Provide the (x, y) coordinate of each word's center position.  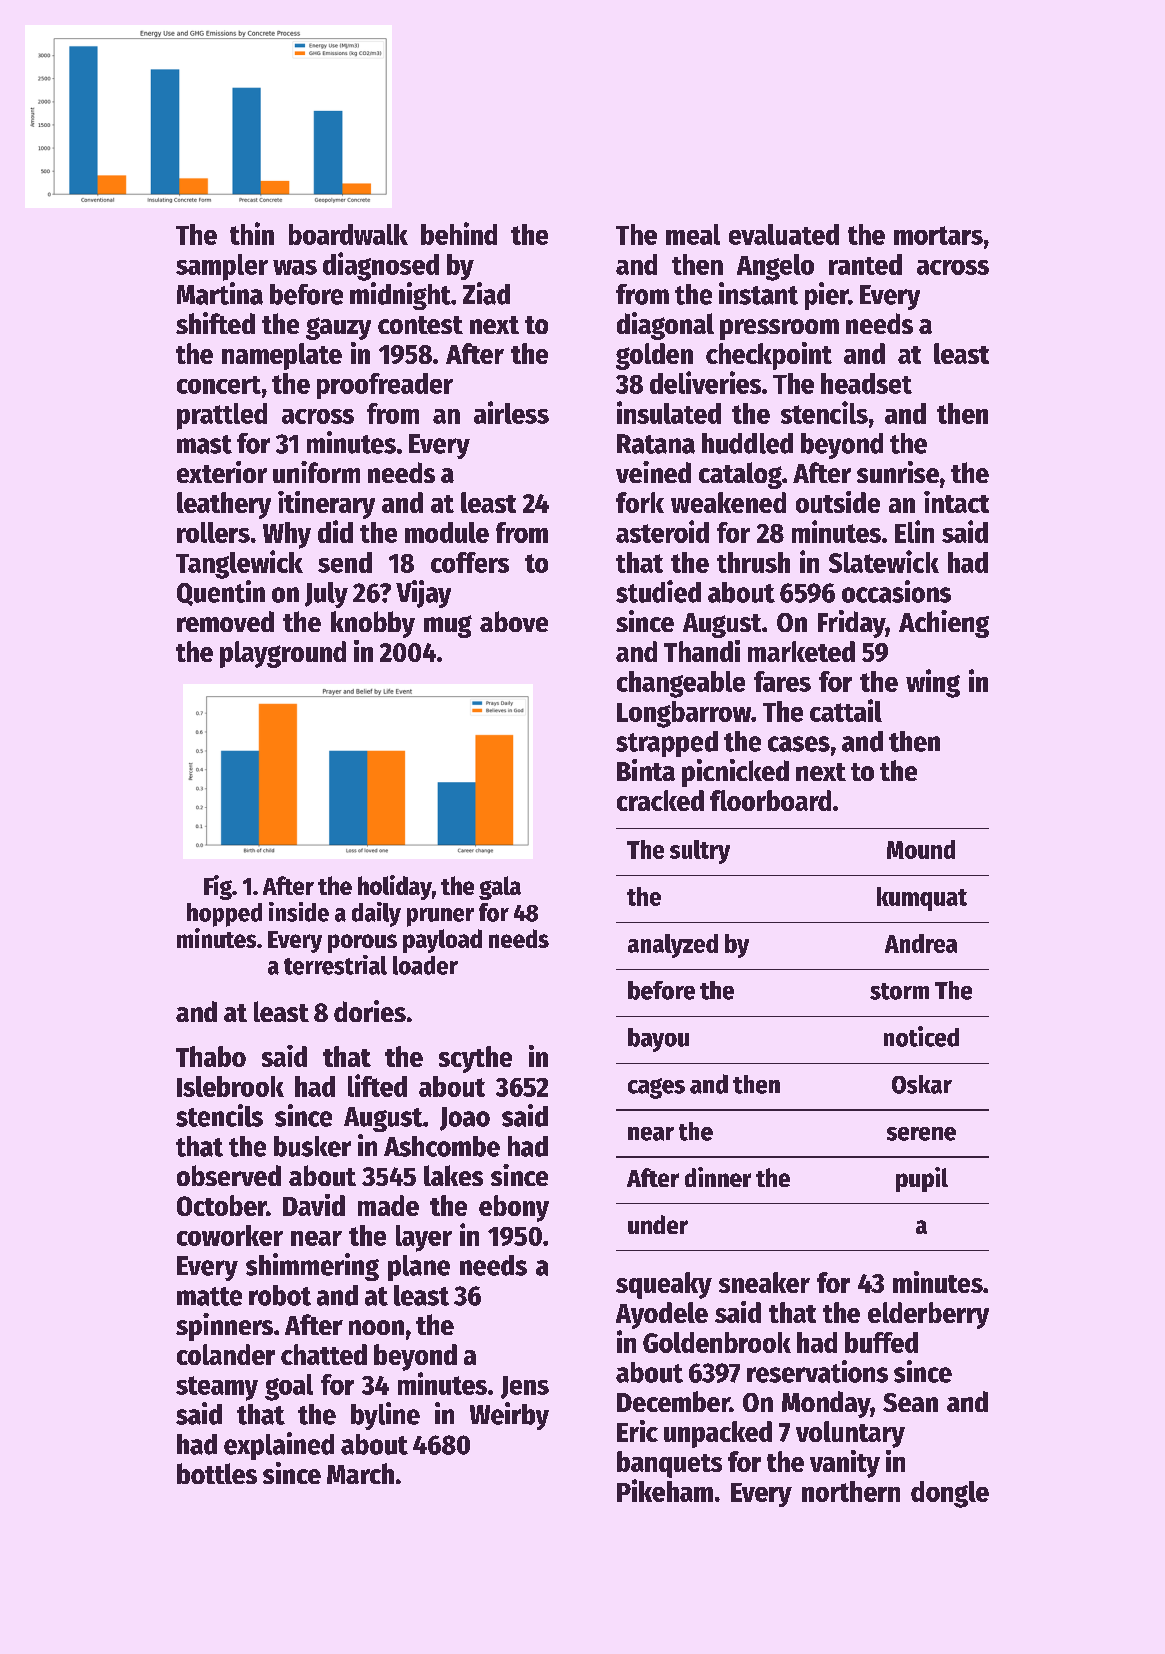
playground (283, 654)
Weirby (509, 1416)
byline (385, 1416)
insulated (669, 412)
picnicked (735, 773)
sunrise (898, 472)
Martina (220, 293)
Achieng (944, 624)
